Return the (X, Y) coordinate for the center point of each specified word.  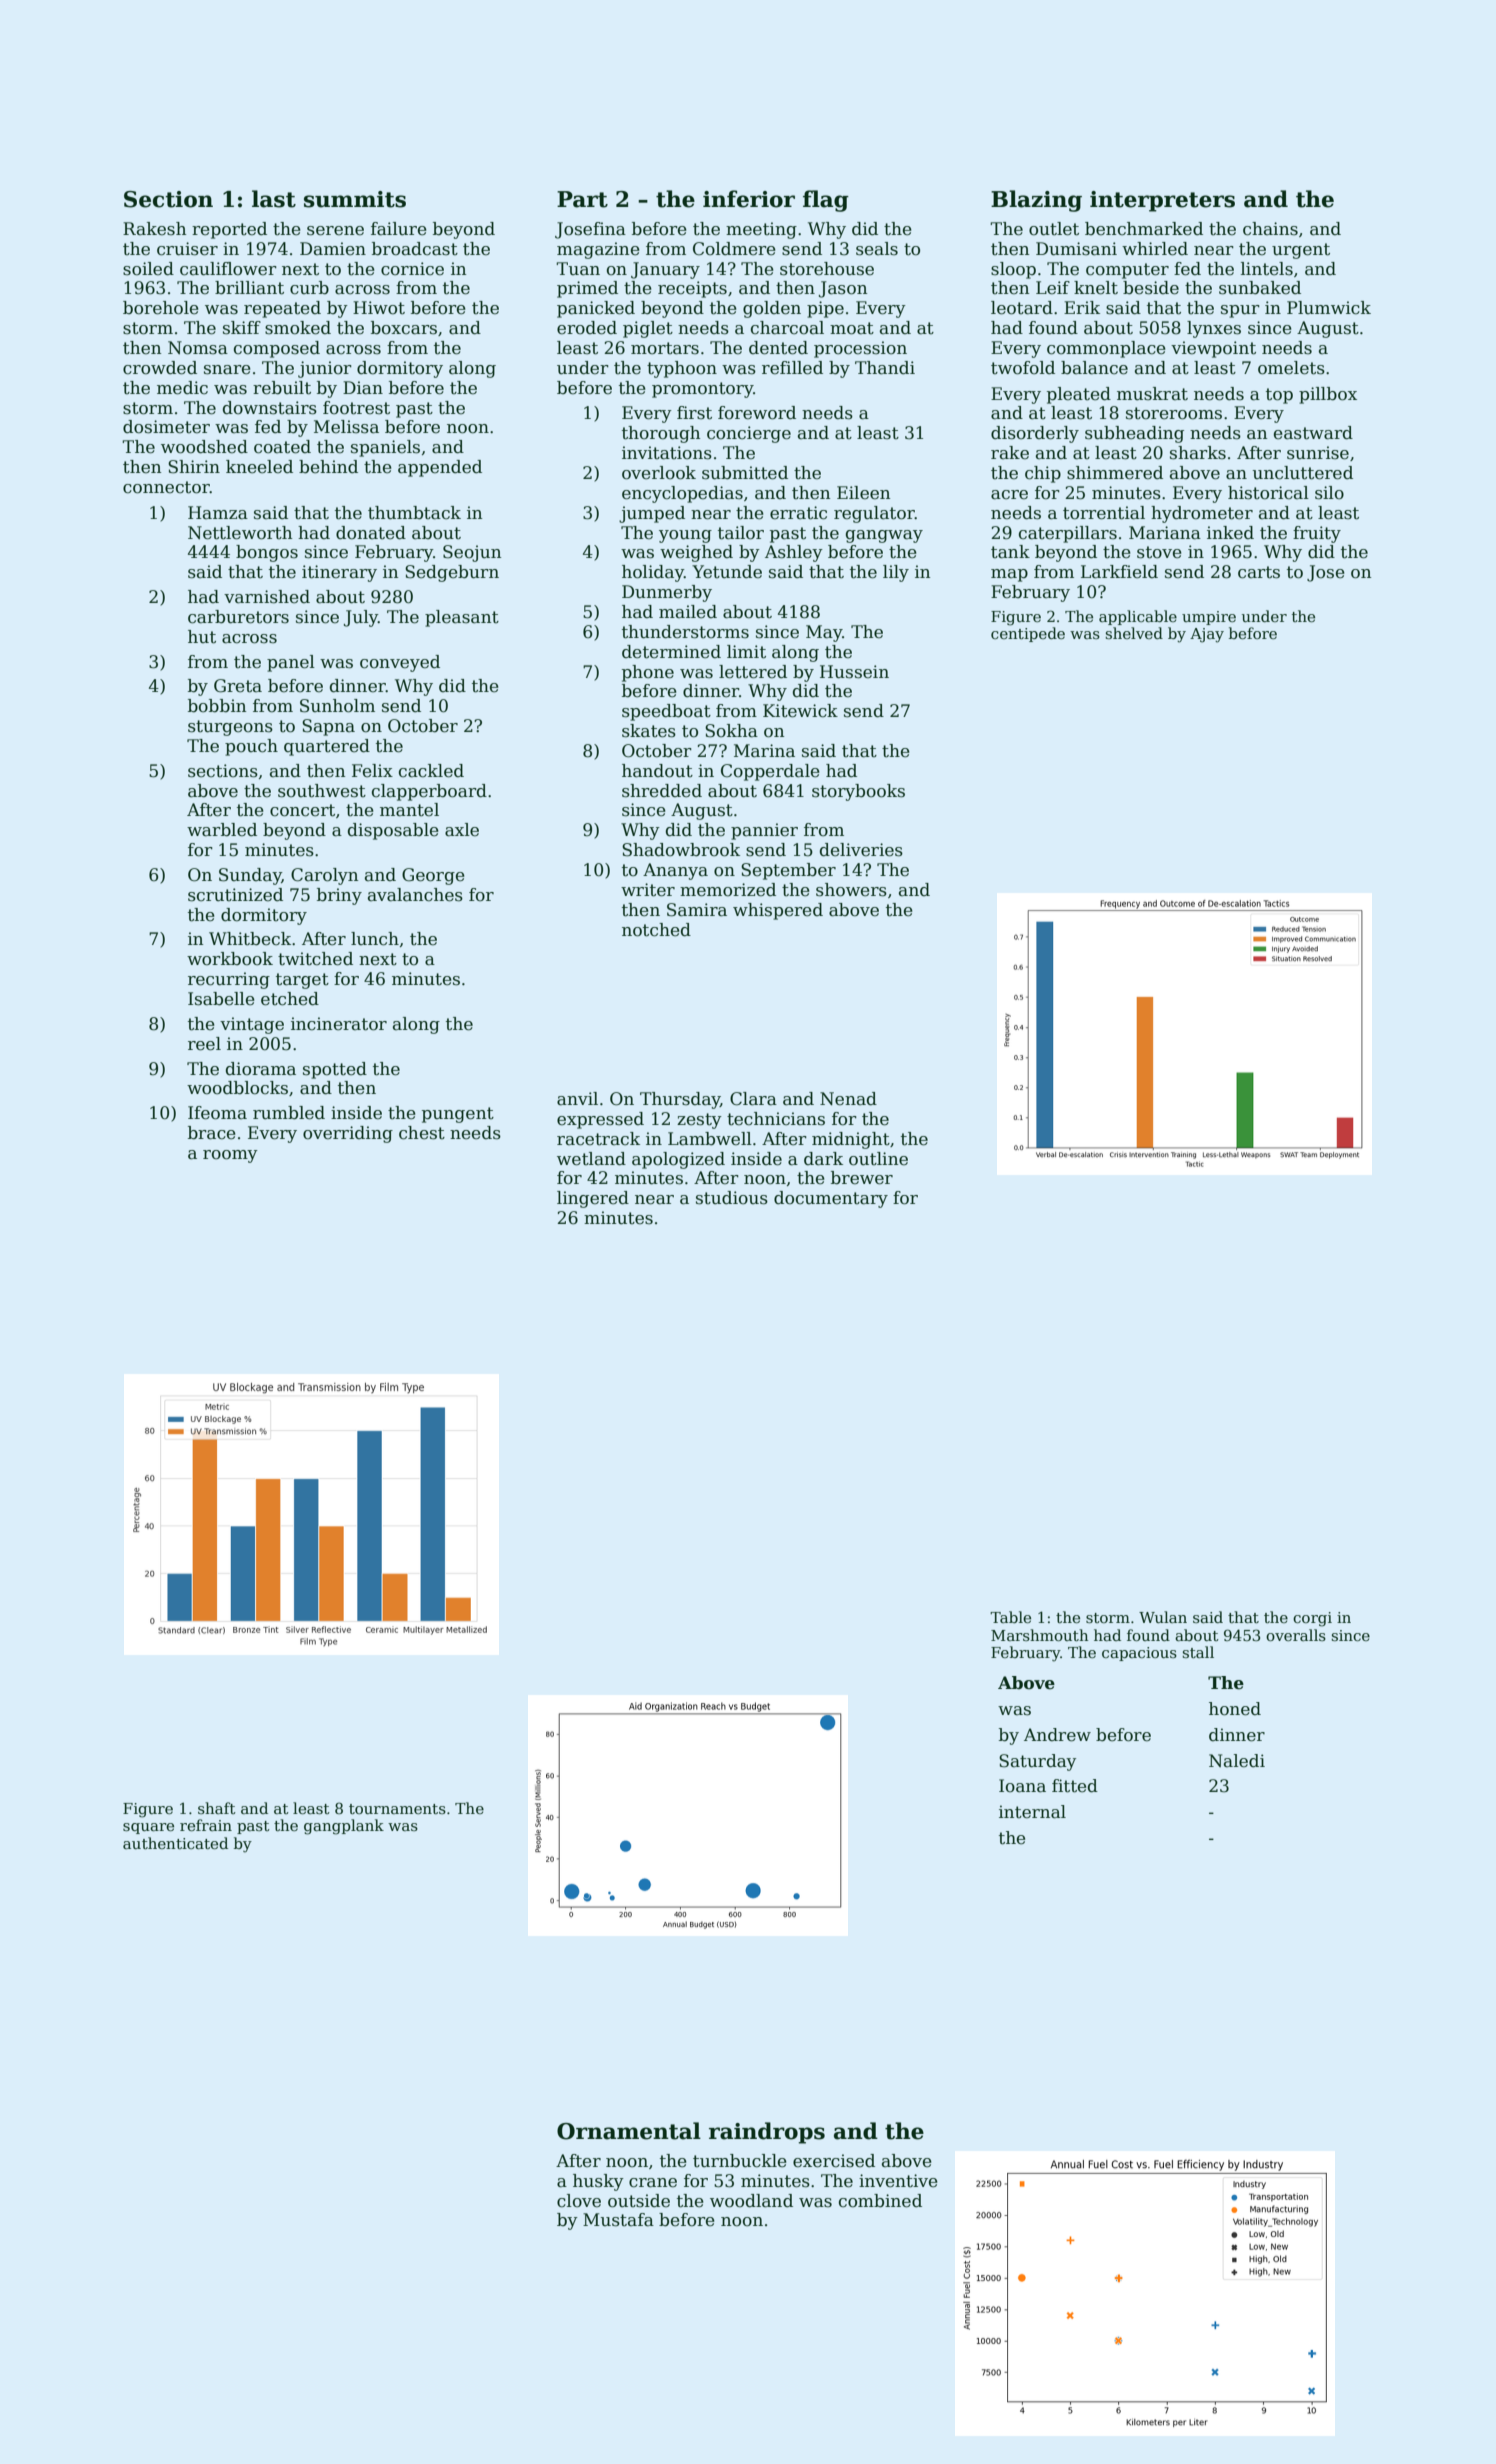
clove (579, 2201)
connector (166, 487)
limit (746, 652)
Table (1010, 1617)
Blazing (1036, 201)
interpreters (1162, 201)
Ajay (1207, 635)
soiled (148, 269)
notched (656, 930)
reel (204, 1044)
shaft (217, 1808)
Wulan (1163, 1617)
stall (1198, 1652)
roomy (230, 1156)
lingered (593, 1199)
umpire (1209, 618)
